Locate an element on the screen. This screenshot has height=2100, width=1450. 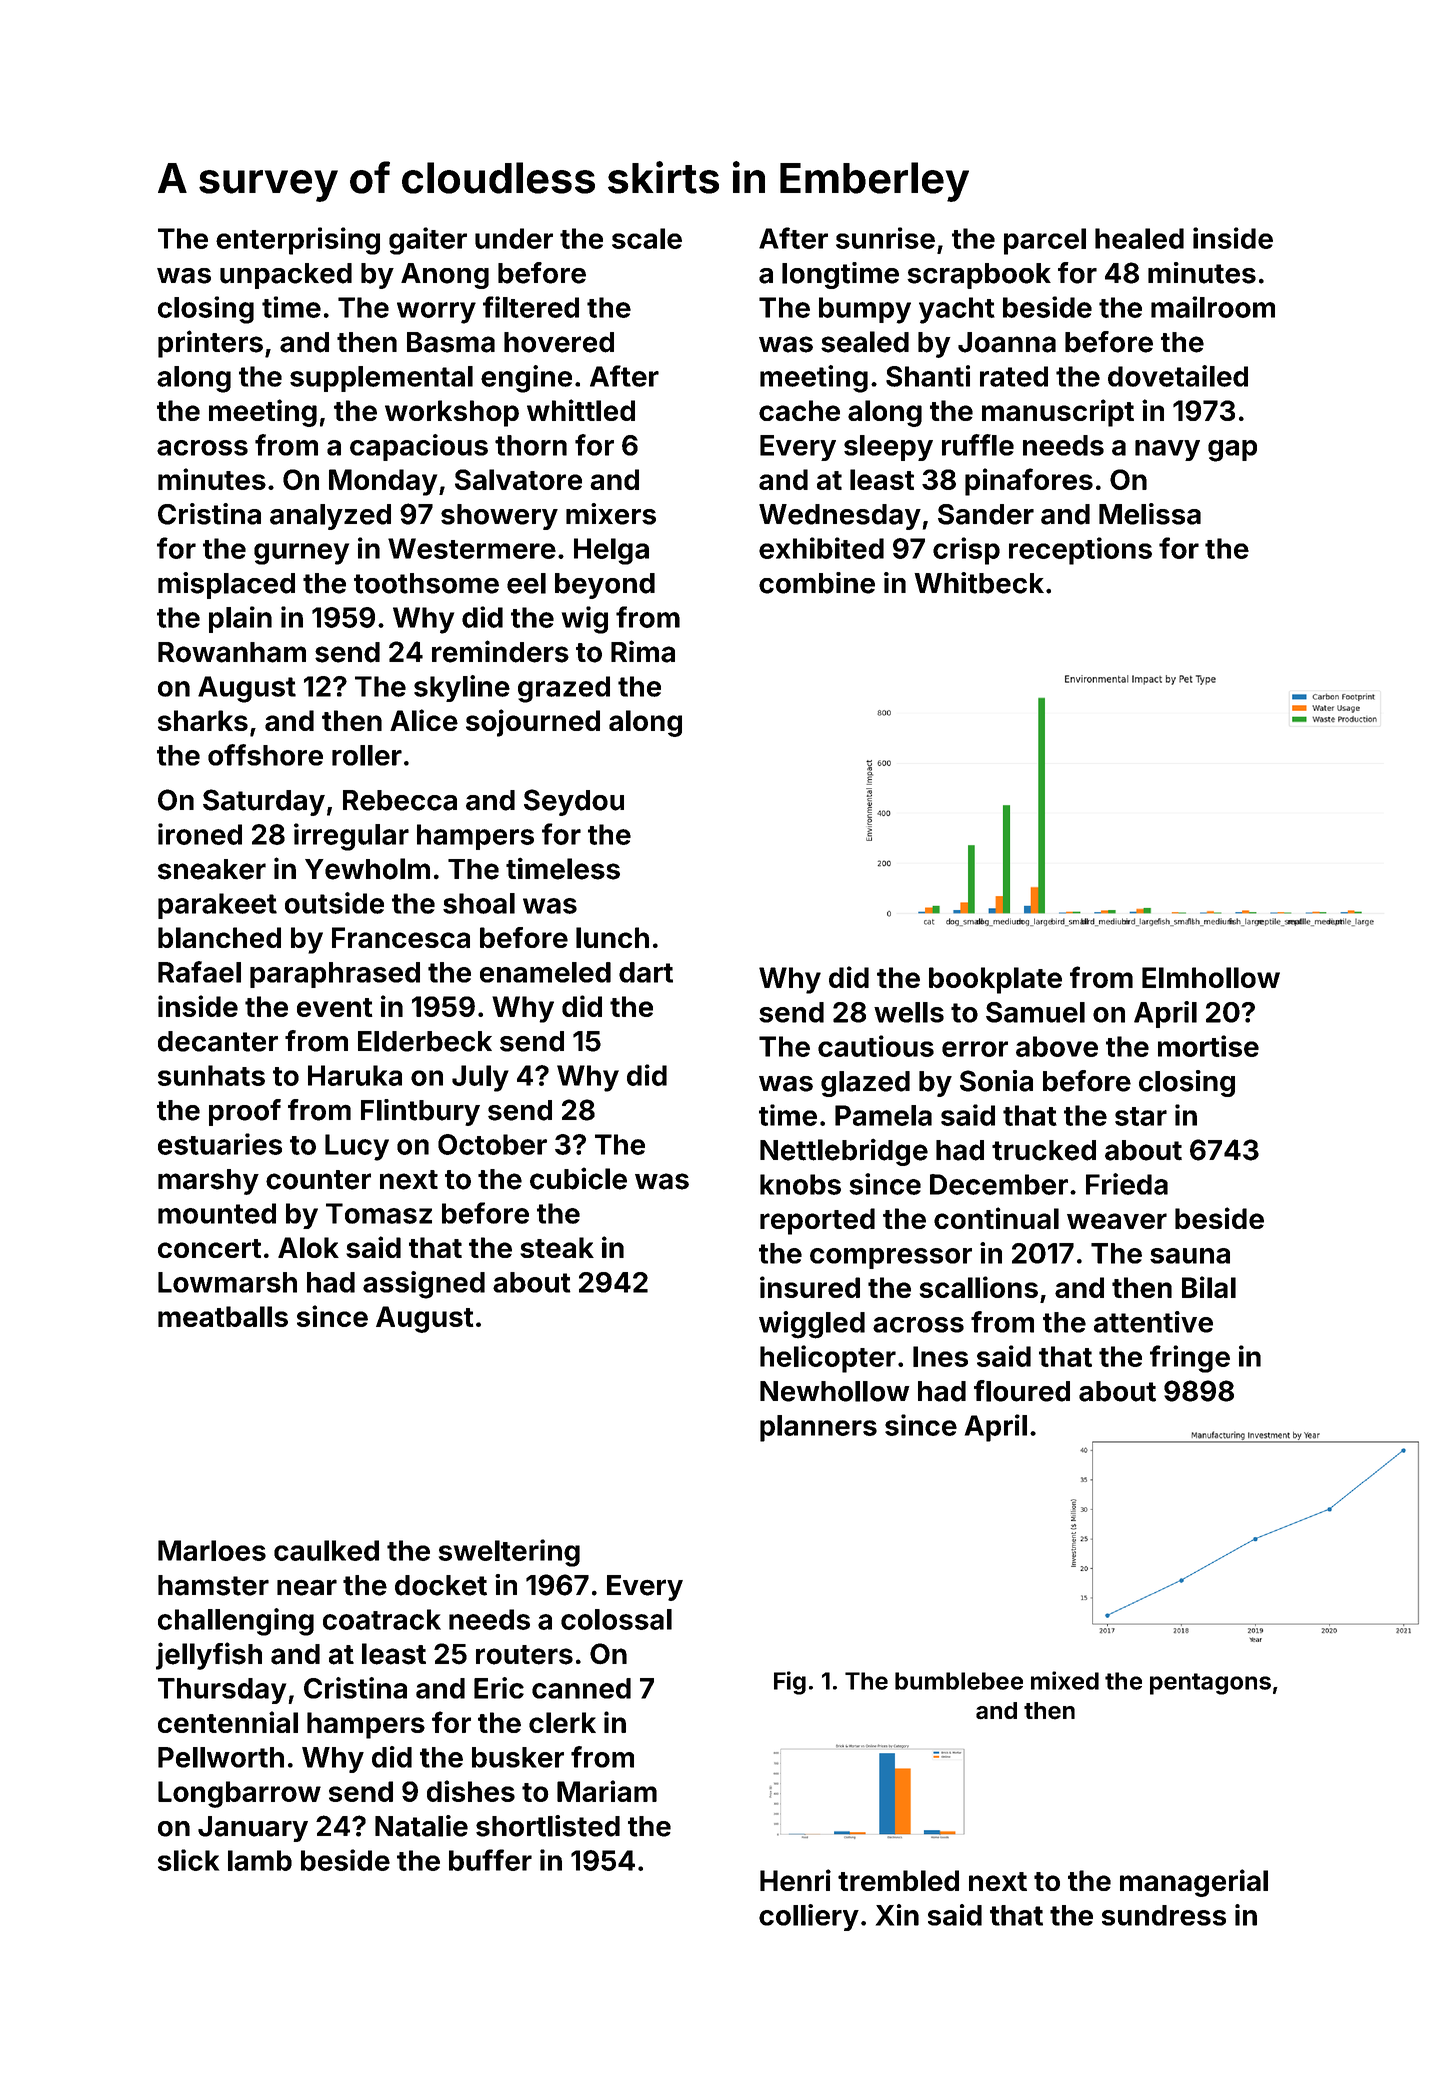
Mariam is located at coordinates (607, 1791).
